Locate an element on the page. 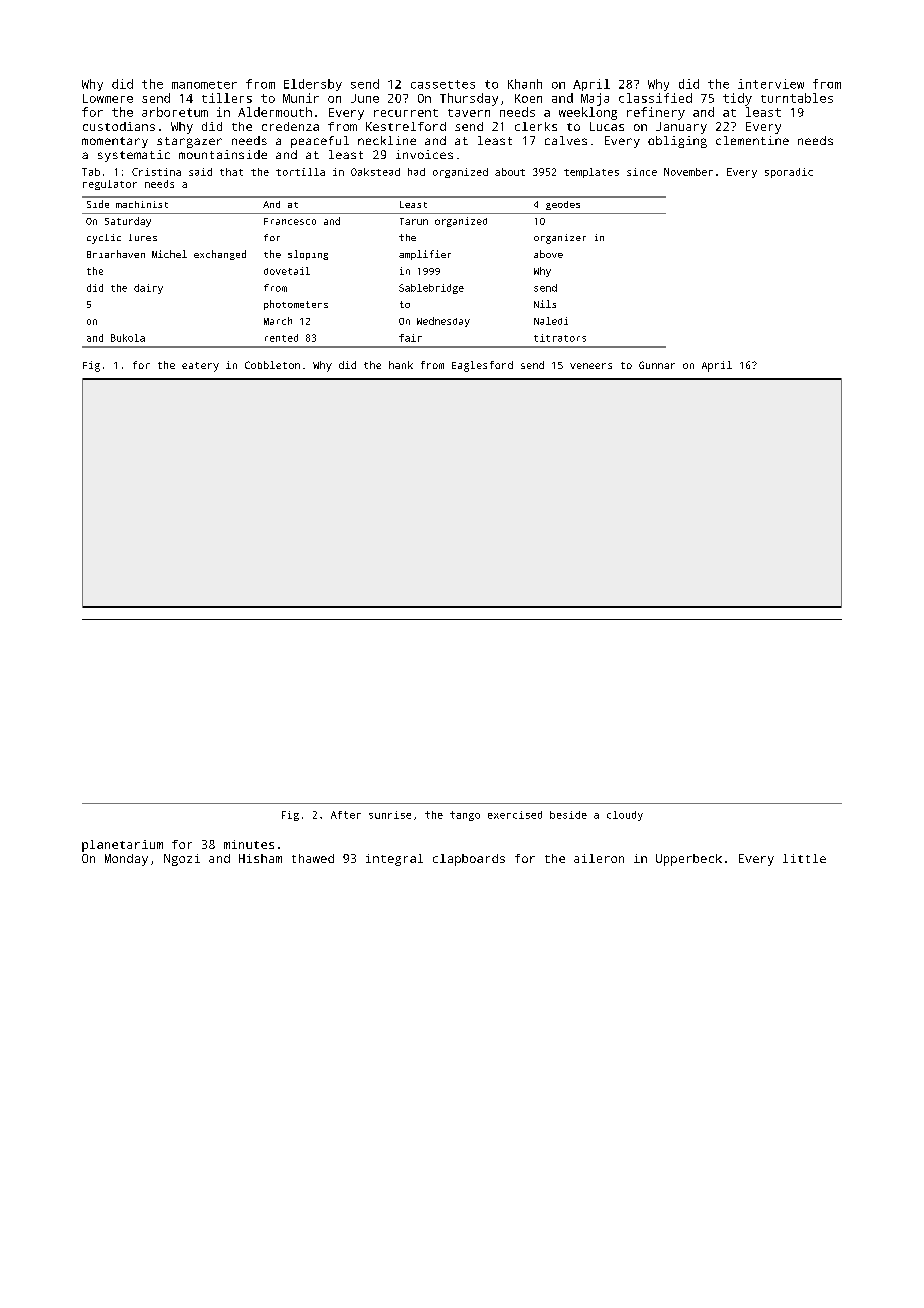 The image size is (924, 1308). After is located at coordinates (346, 815).
